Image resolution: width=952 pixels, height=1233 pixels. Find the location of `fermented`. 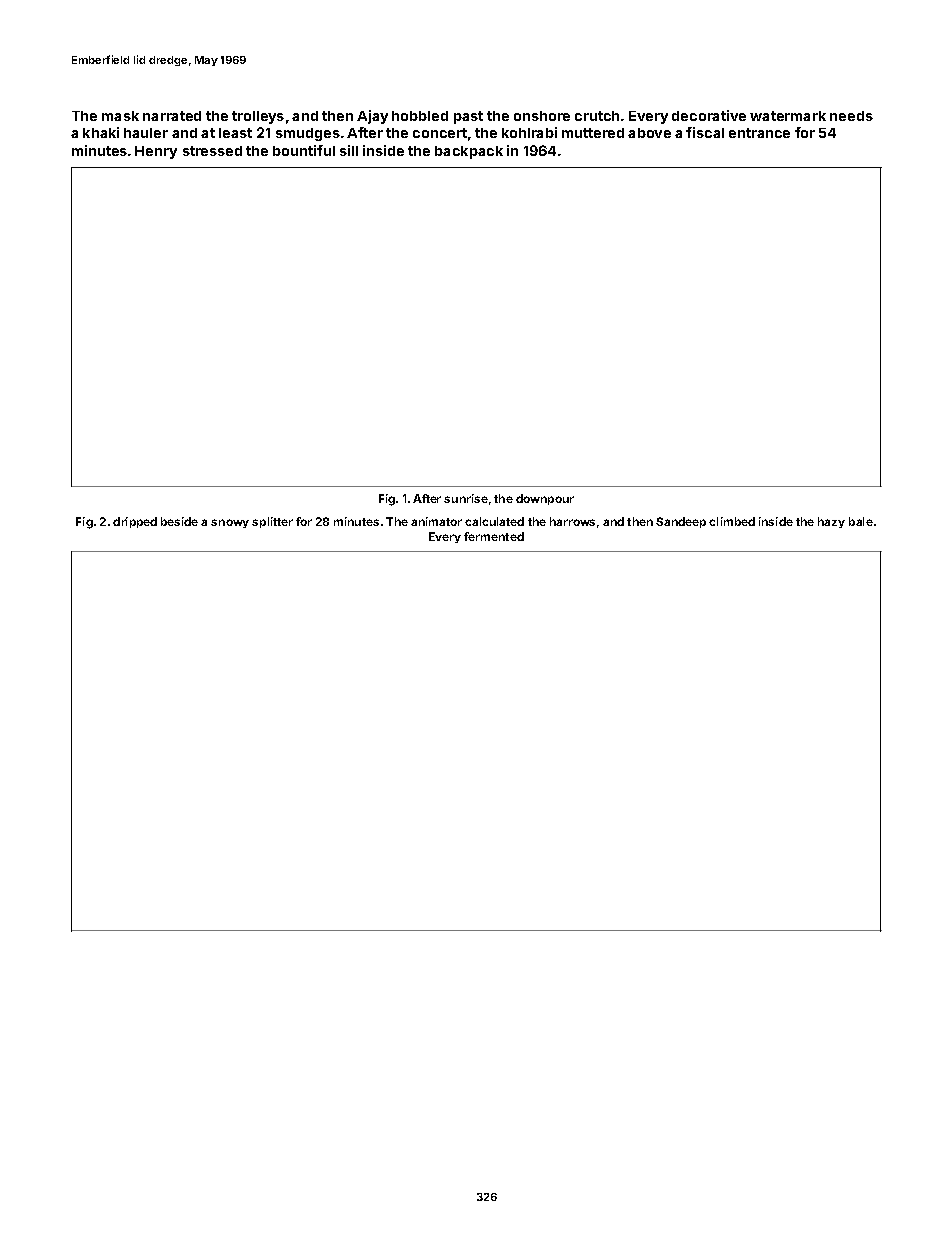

fermented is located at coordinates (494, 536).
